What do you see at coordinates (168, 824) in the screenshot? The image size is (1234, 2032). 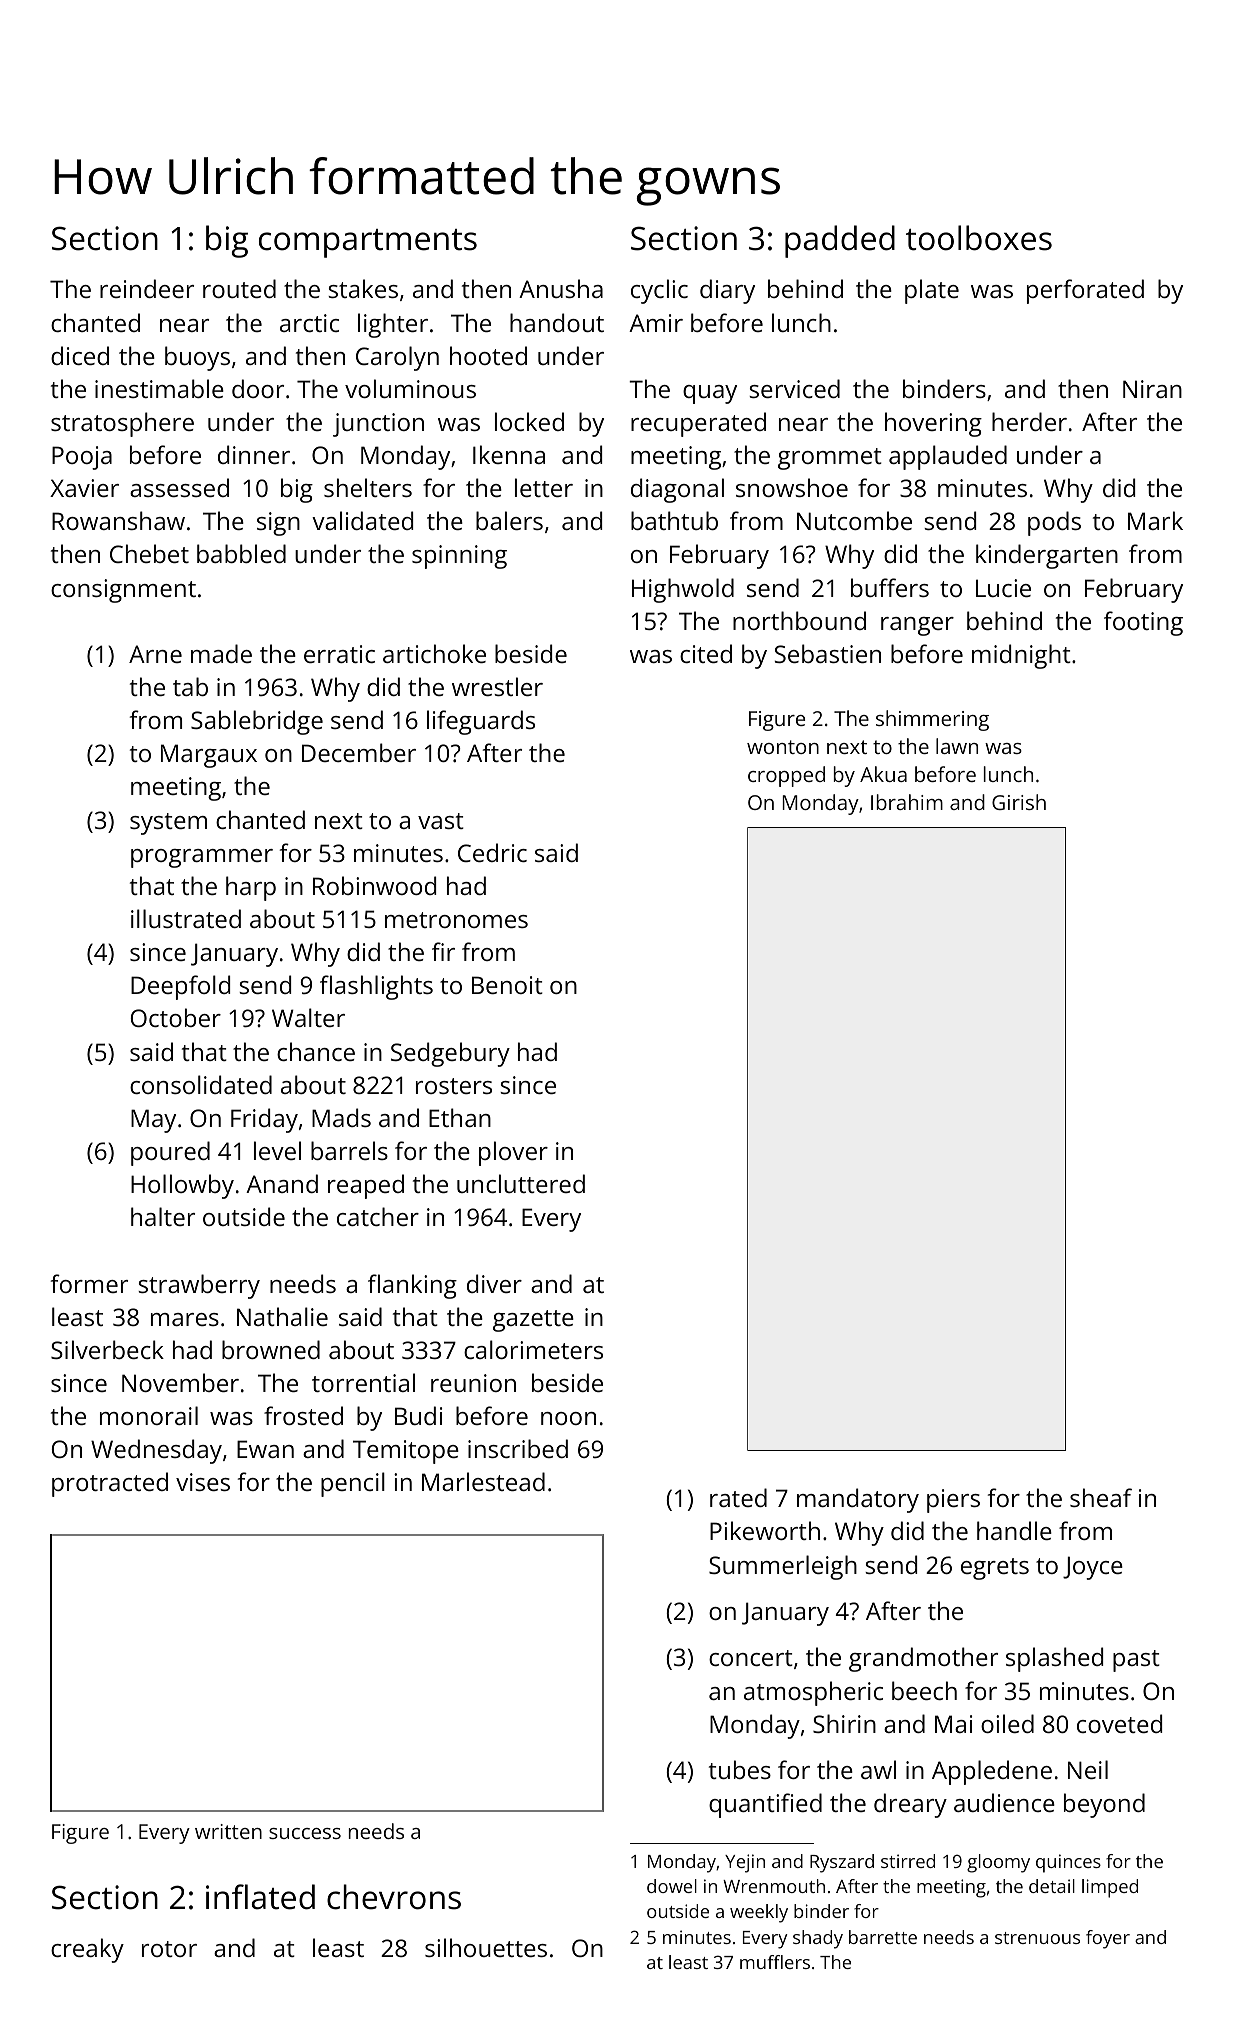 I see `system` at bounding box center [168, 824].
